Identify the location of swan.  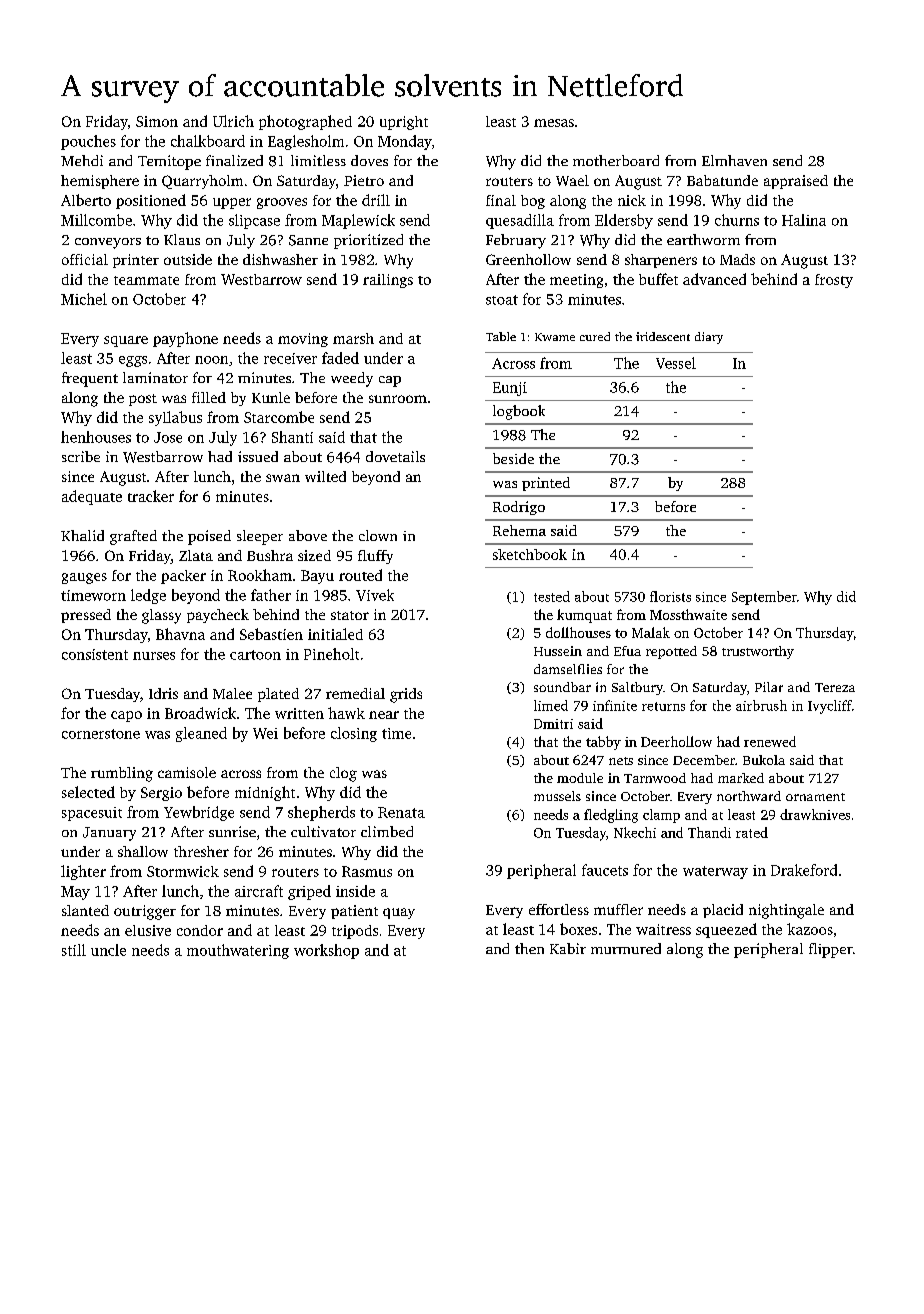
(283, 478).
